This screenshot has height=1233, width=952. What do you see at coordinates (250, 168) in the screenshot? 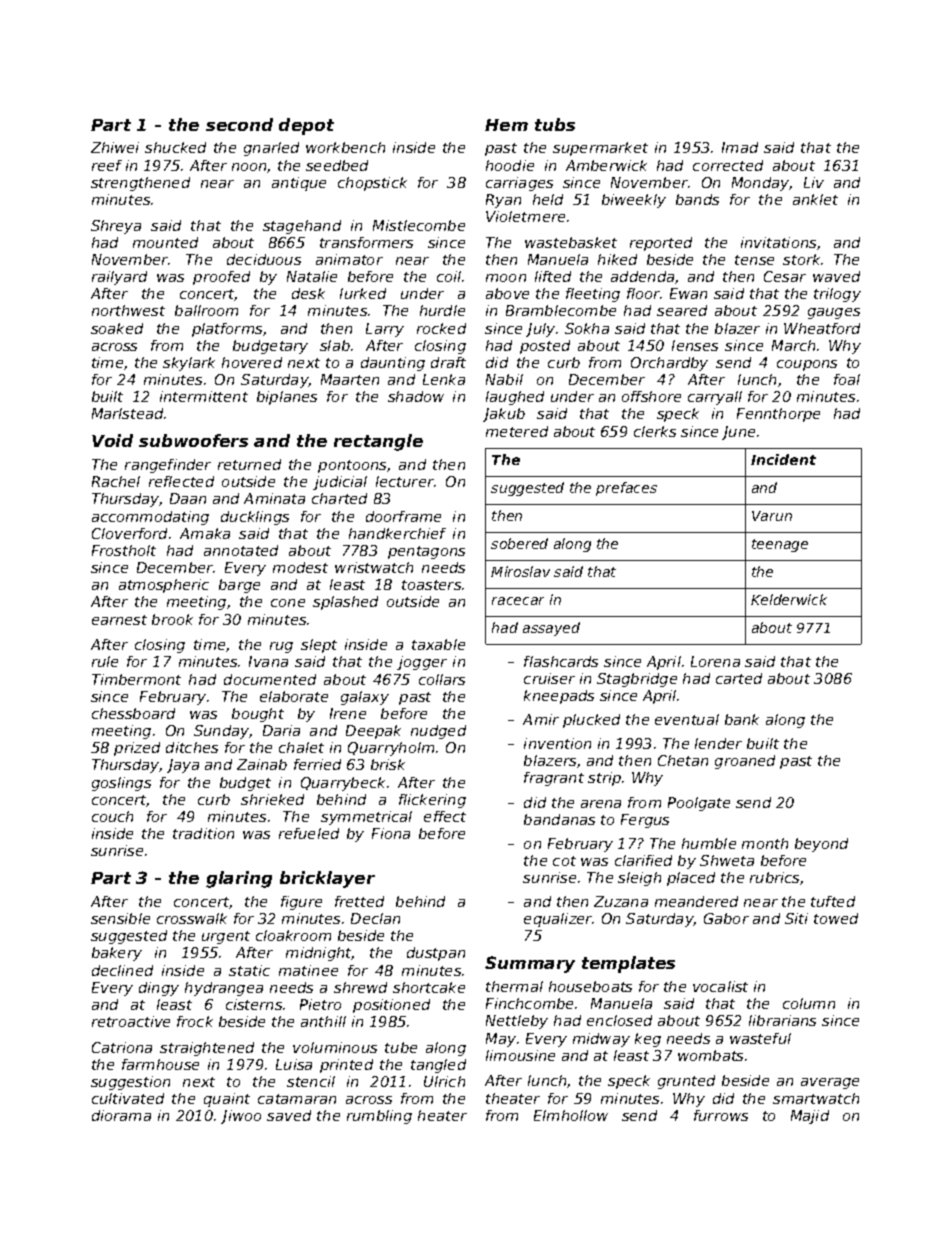
I see `noon` at bounding box center [250, 168].
